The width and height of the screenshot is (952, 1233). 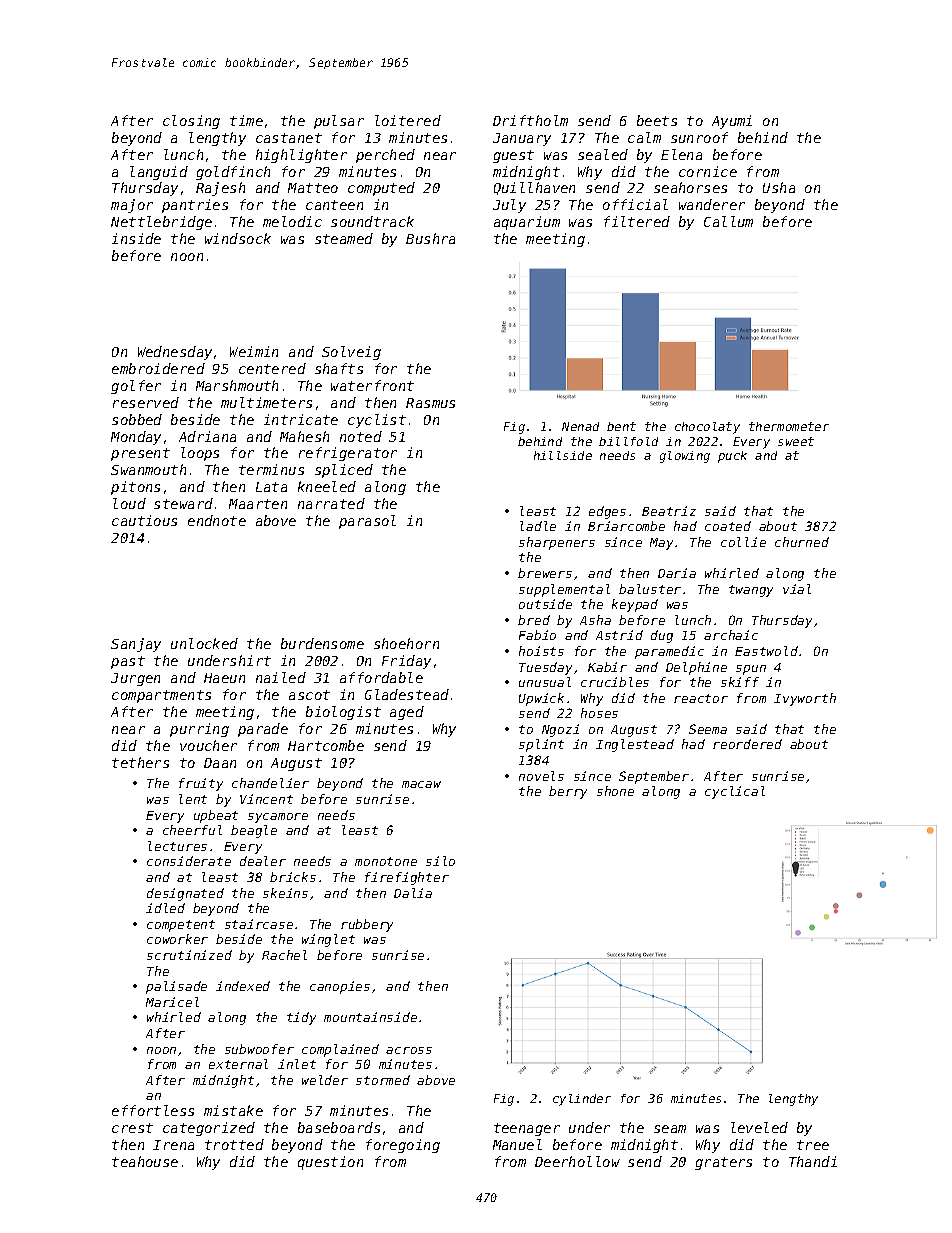 I want to click on teahouse, so click(x=145, y=1161).
